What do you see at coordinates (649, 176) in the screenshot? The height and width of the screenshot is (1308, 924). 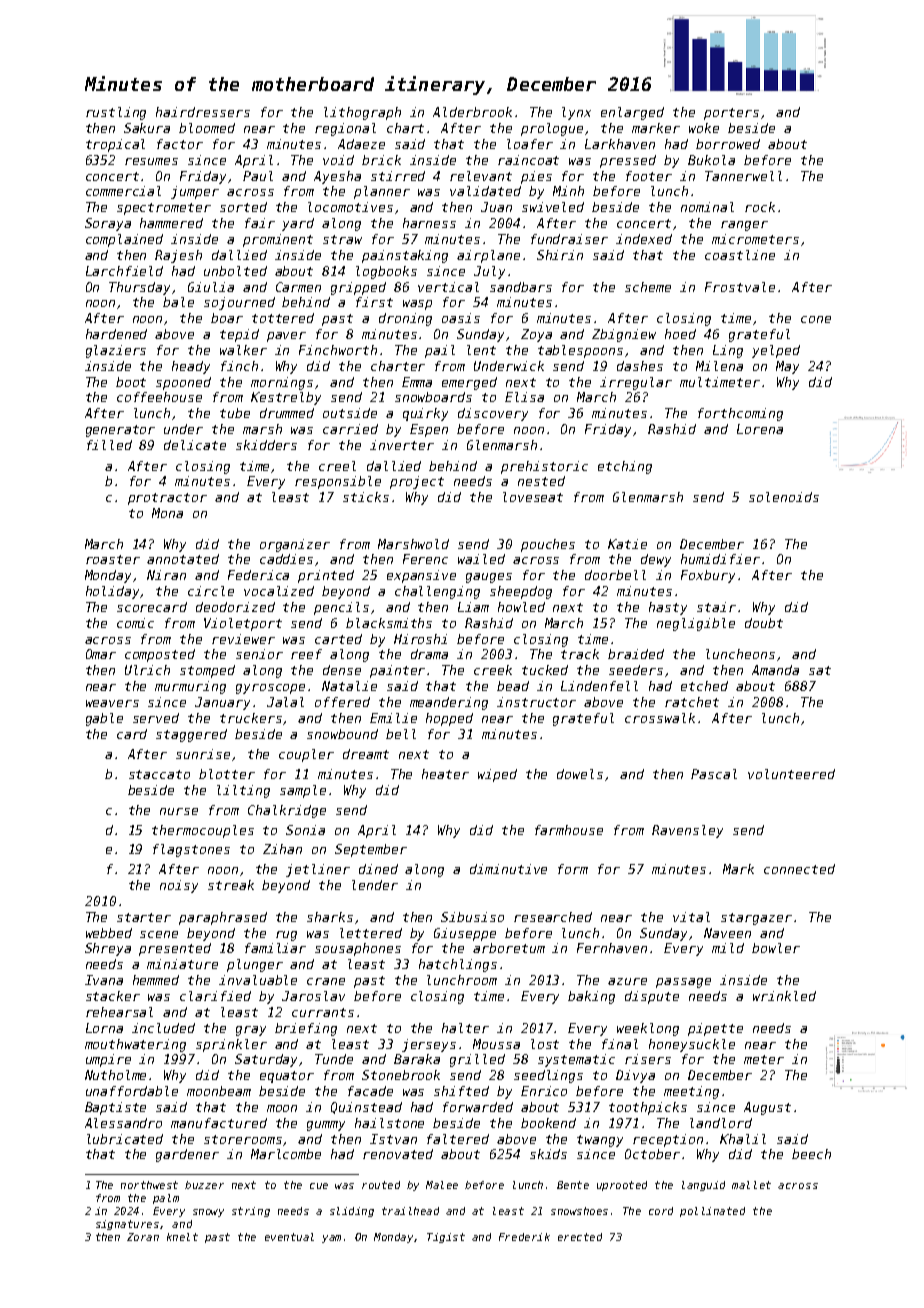 I see `footer` at bounding box center [649, 176].
